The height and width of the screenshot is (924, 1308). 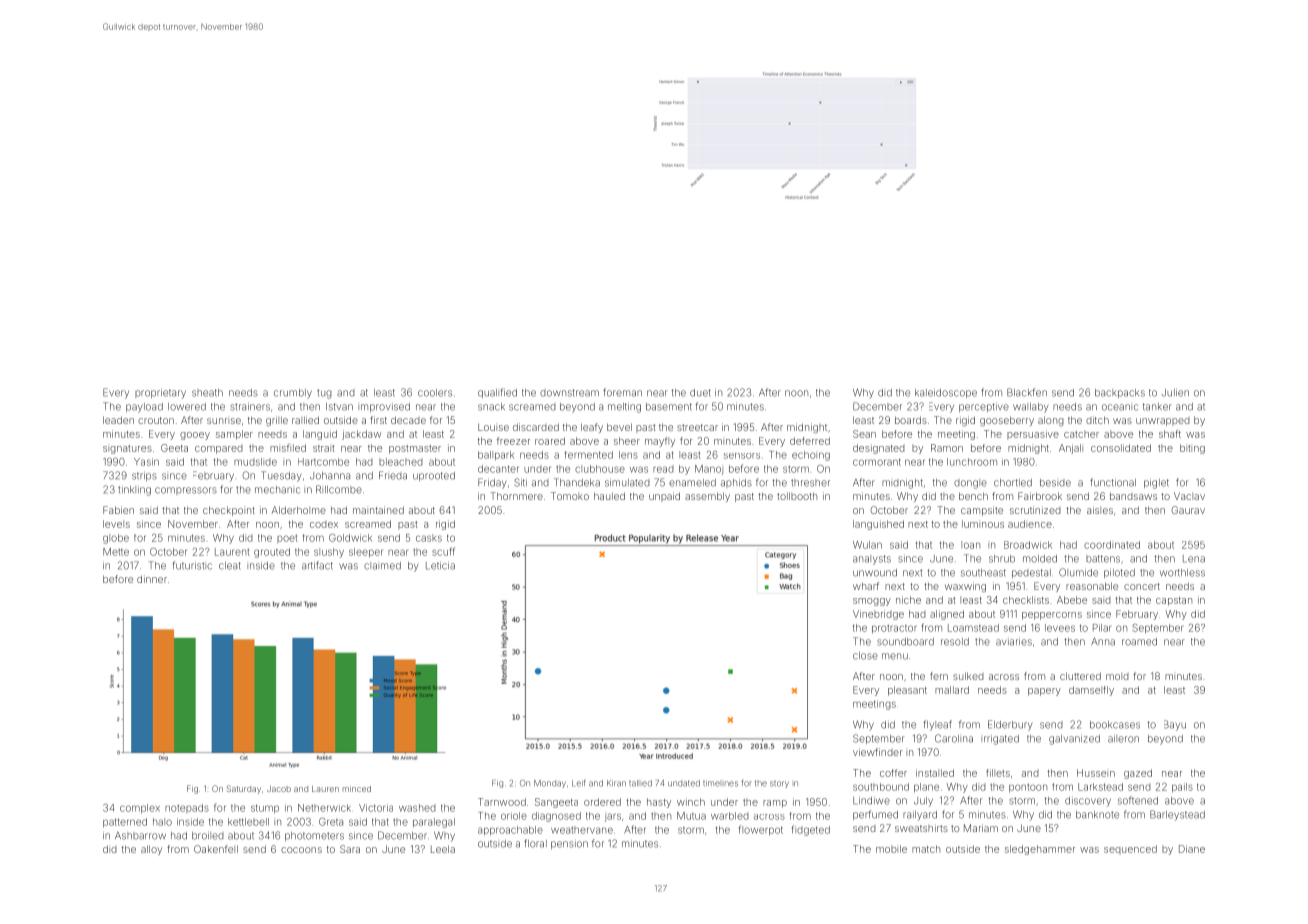 What do you see at coordinates (1078, 572) in the screenshot?
I see `Olumide` at bounding box center [1078, 572].
